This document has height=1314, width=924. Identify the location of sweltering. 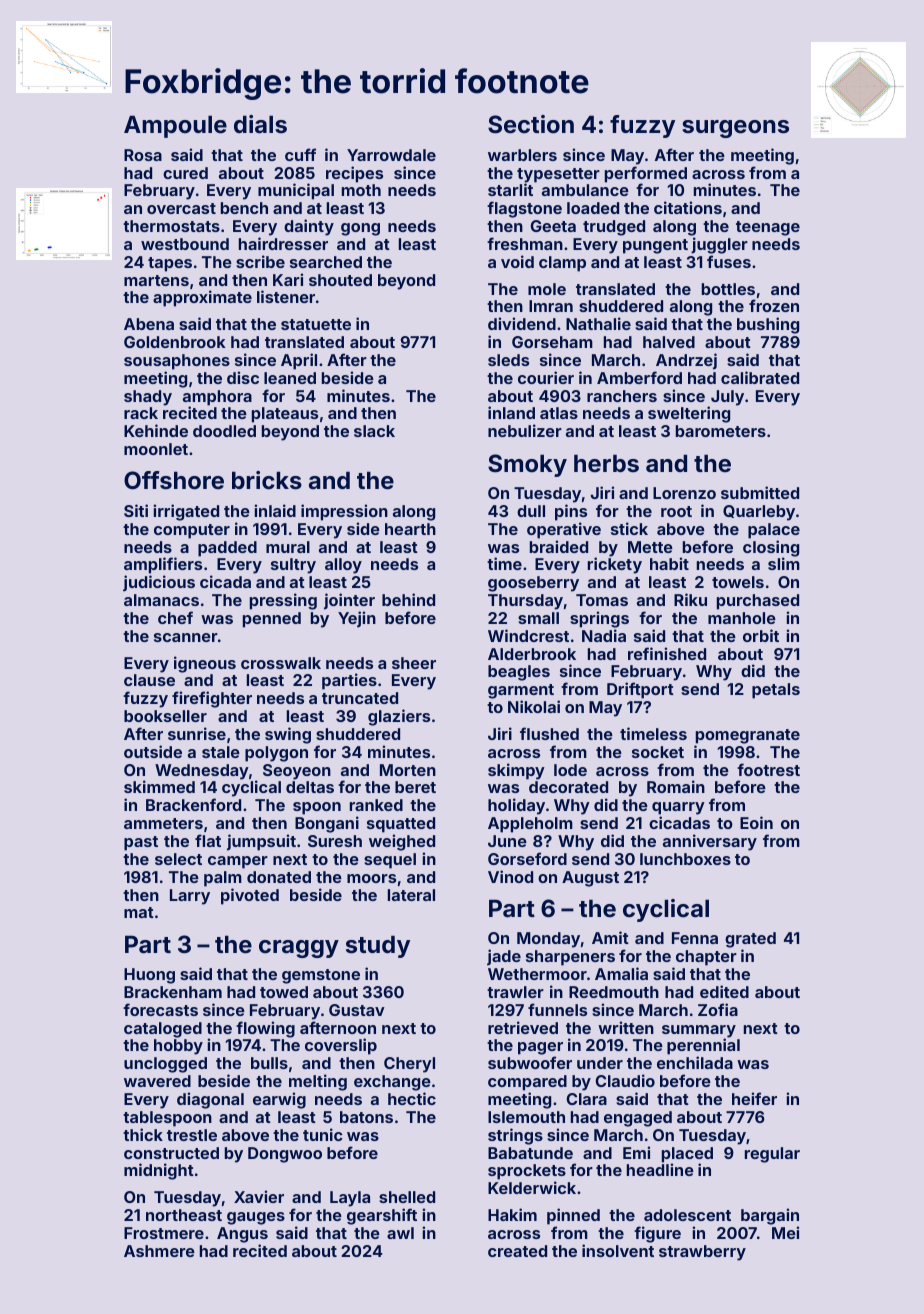
(689, 414).
